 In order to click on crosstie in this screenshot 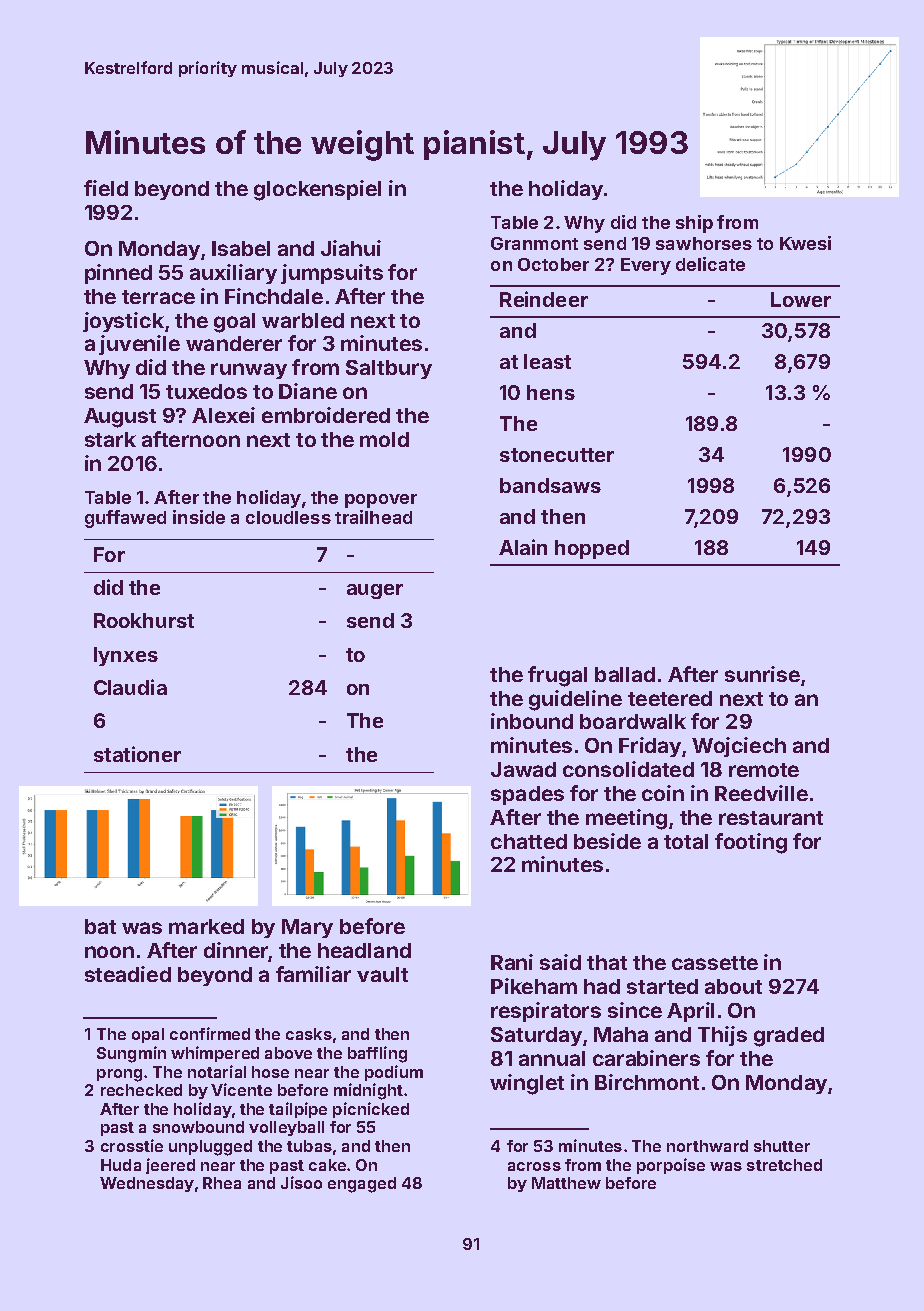, I will do `click(132, 1145)`.
